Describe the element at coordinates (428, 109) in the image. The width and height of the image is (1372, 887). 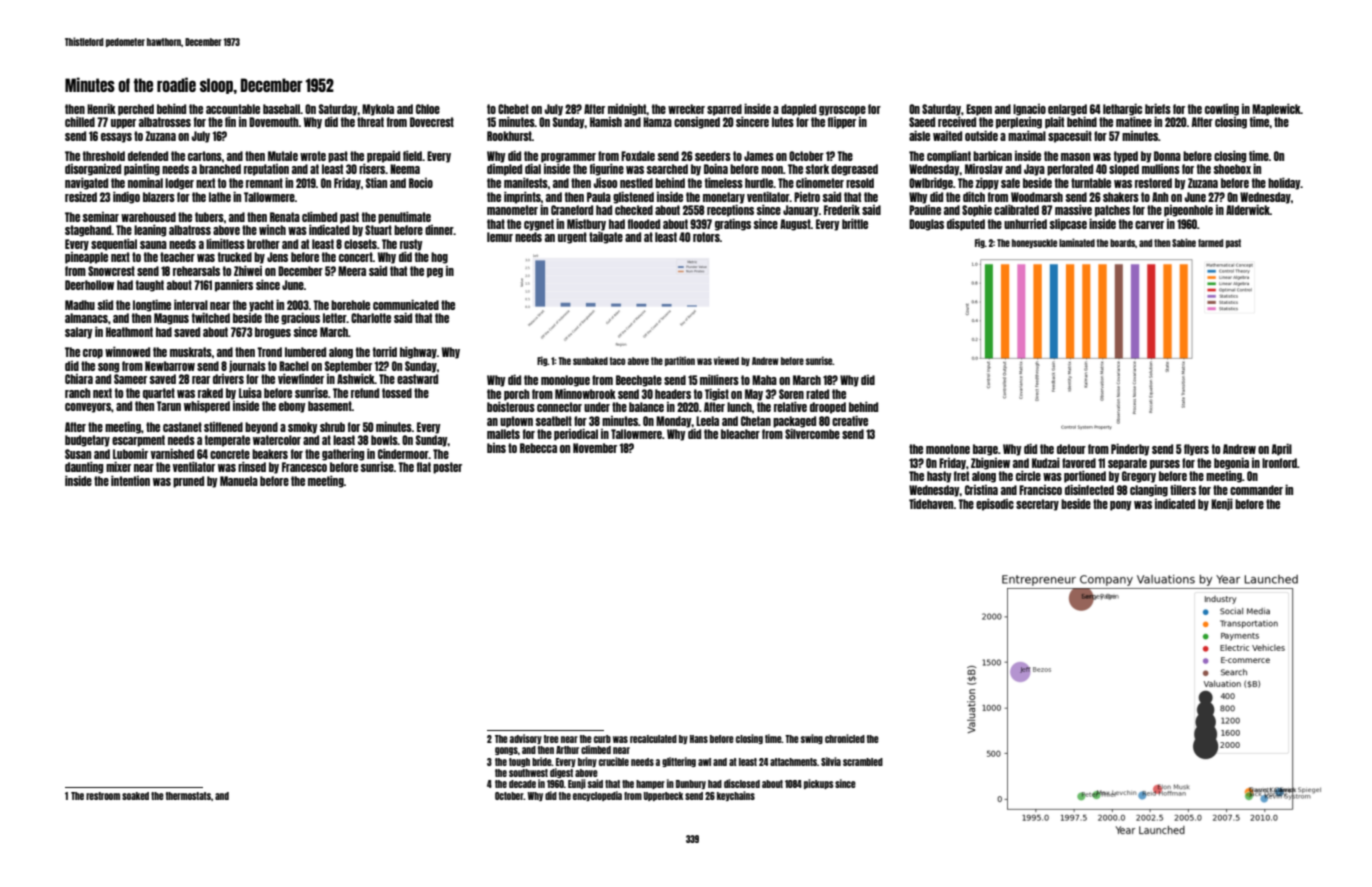
I see `Chloe` at that location.
